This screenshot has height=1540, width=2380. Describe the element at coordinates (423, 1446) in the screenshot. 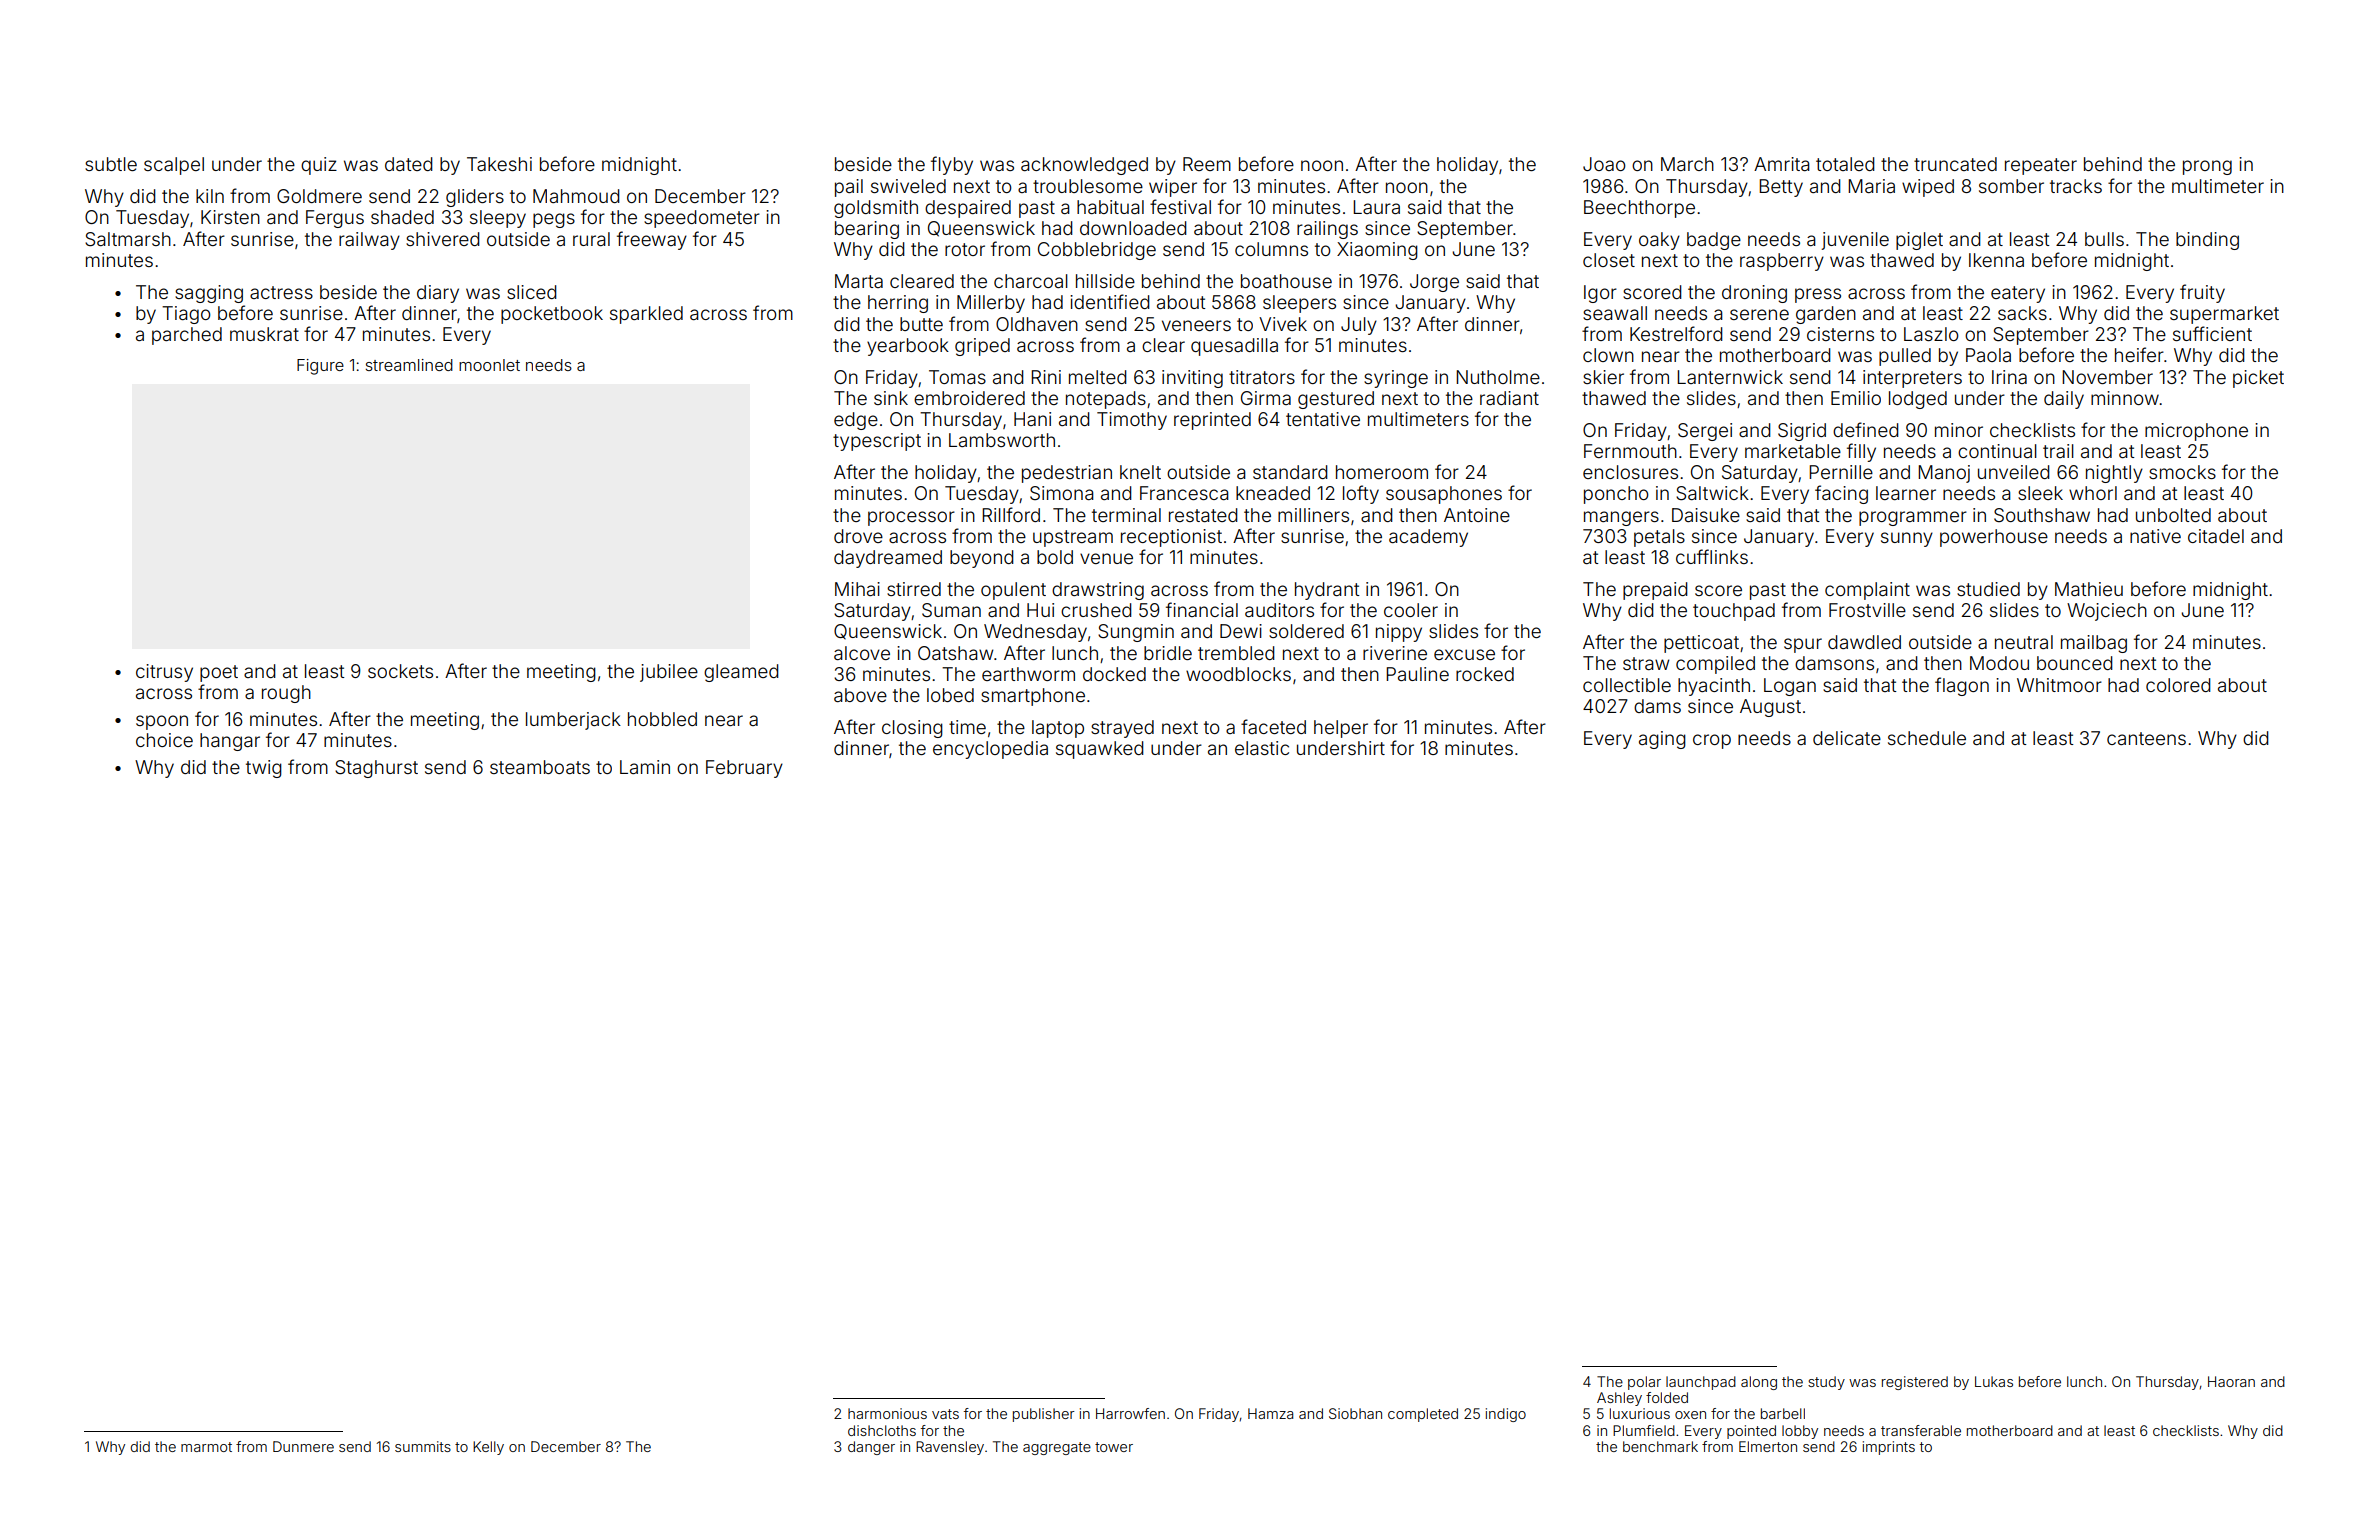

I see `summits` at that location.
